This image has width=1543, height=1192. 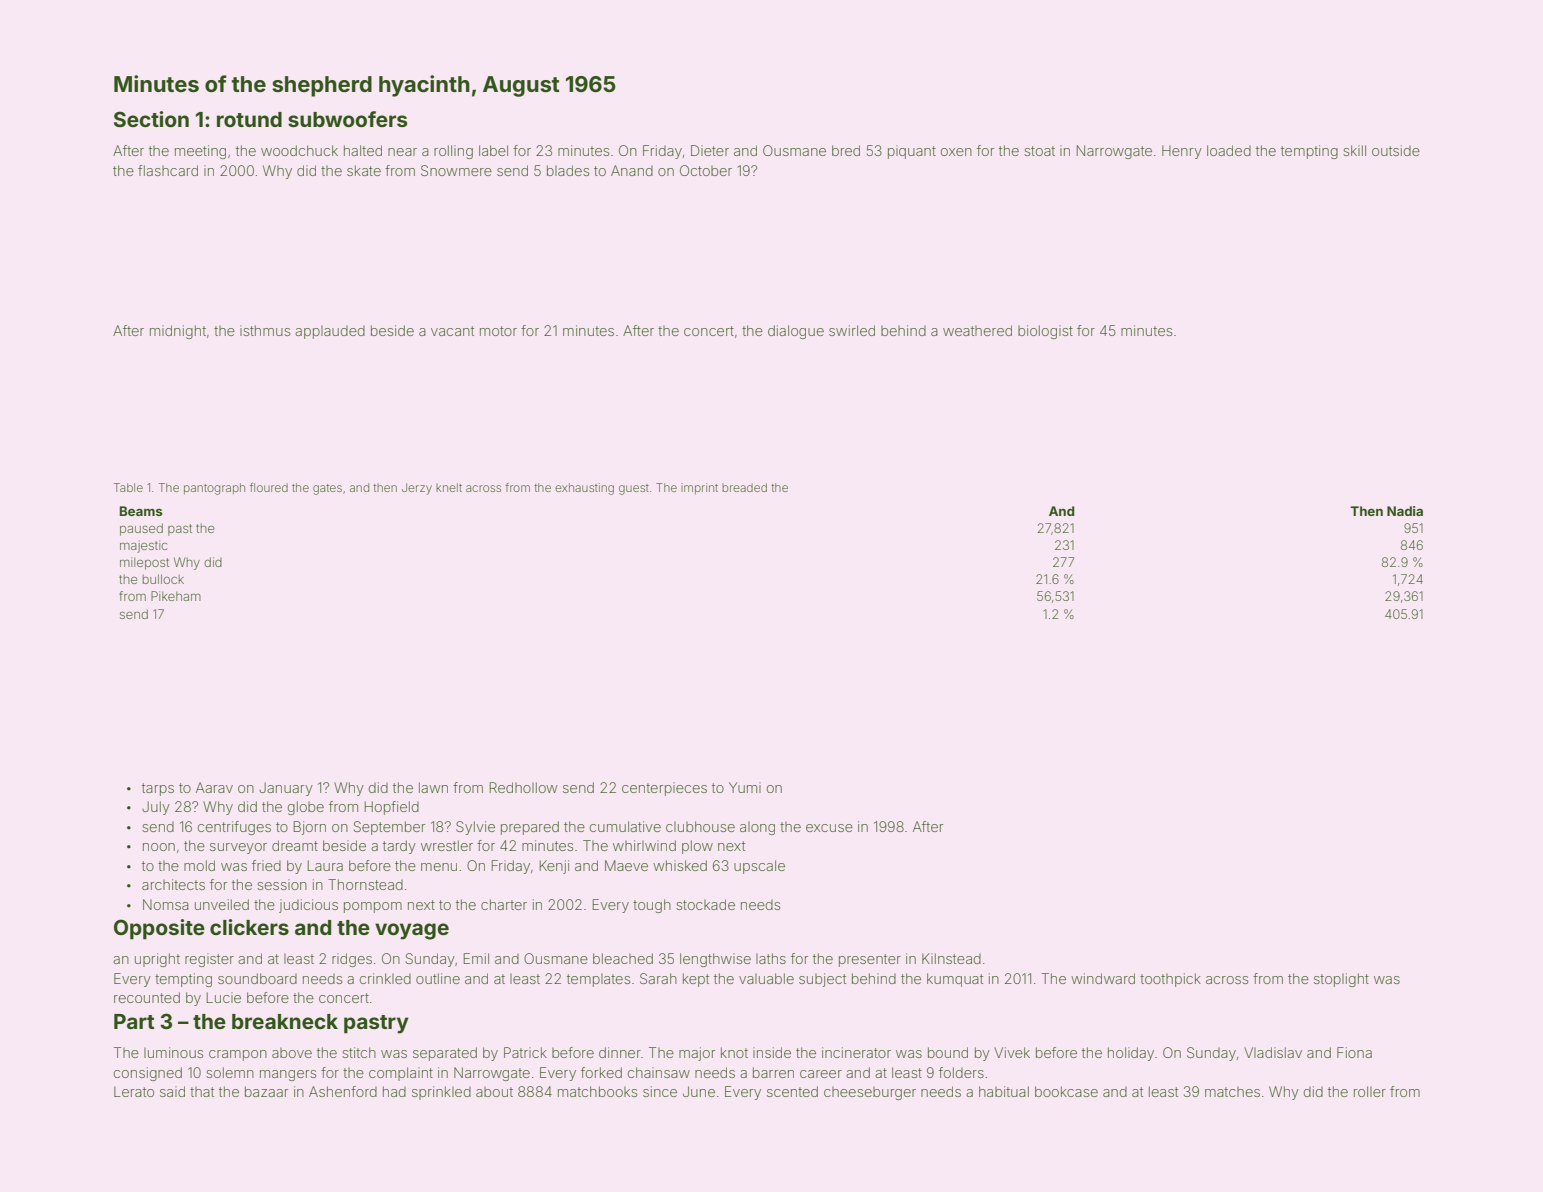 I want to click on stoplight, so click(x=1341, y=980).
